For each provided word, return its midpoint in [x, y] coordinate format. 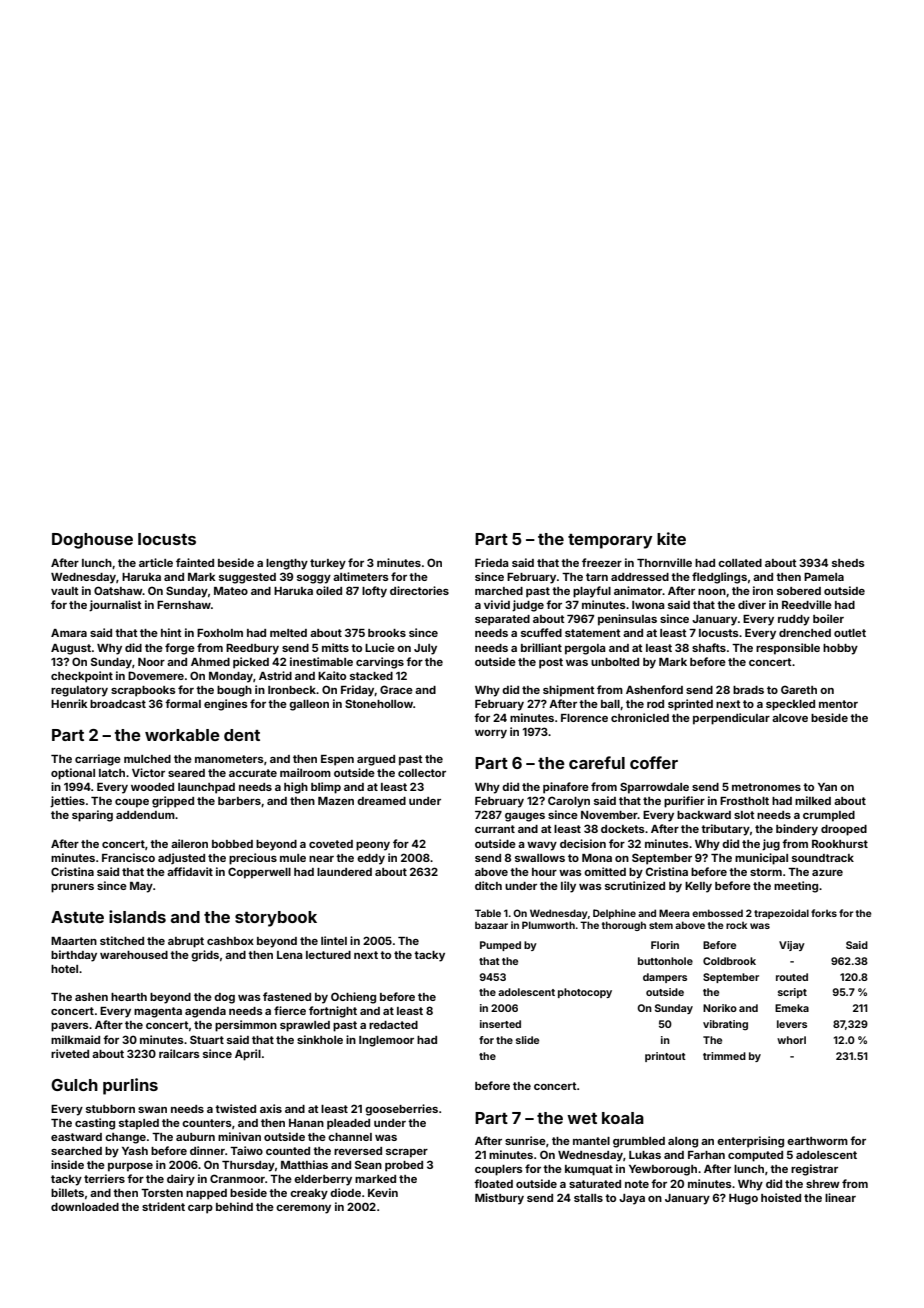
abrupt [186, 942]
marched [499, 591]
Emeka [792, 1008]
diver [752, 604]
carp [200, 1209]
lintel [334, 940]
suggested [247, 578]
